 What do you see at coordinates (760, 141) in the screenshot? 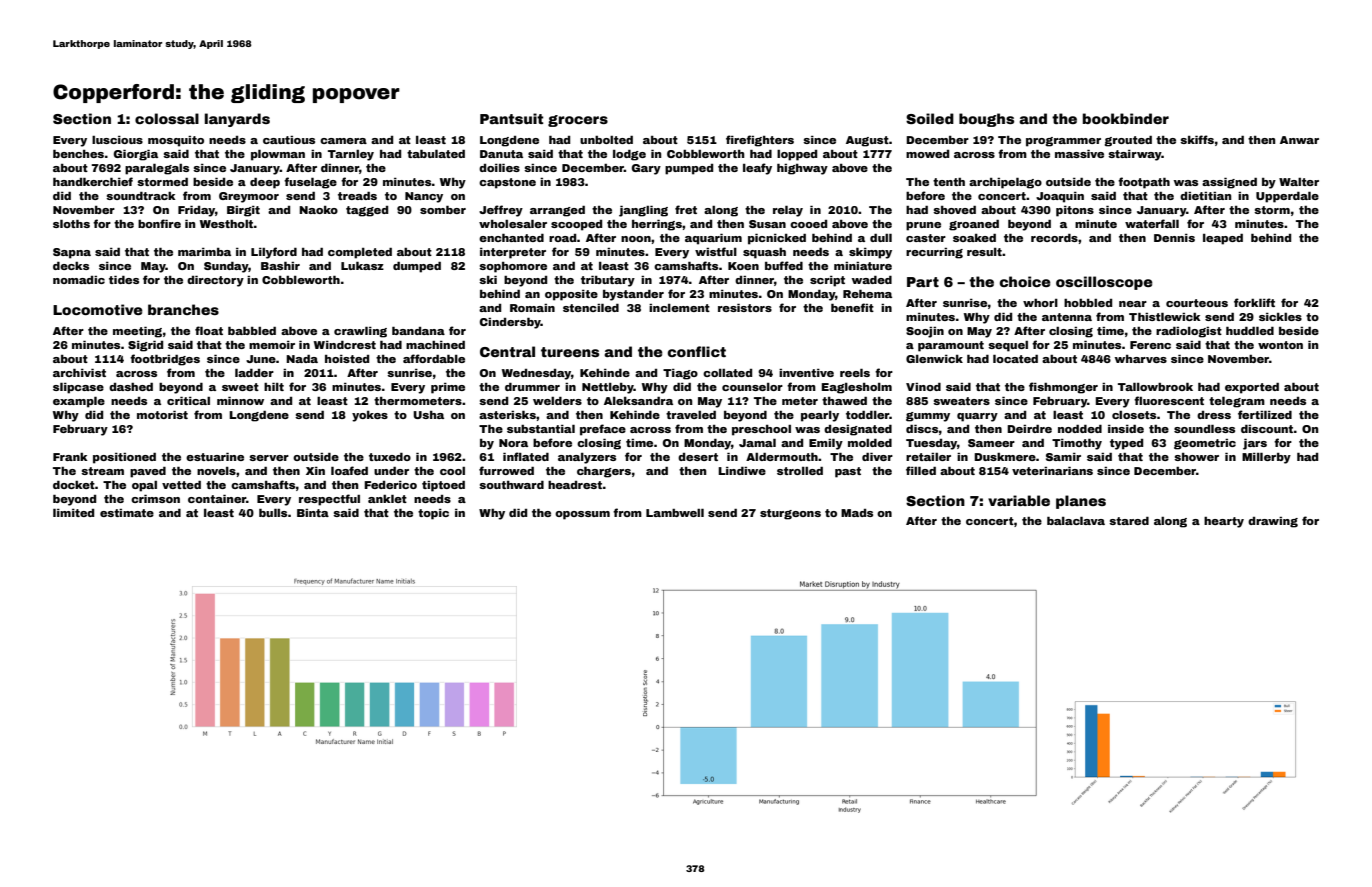
I see `firefighters` at bounding box center [760, 141].
